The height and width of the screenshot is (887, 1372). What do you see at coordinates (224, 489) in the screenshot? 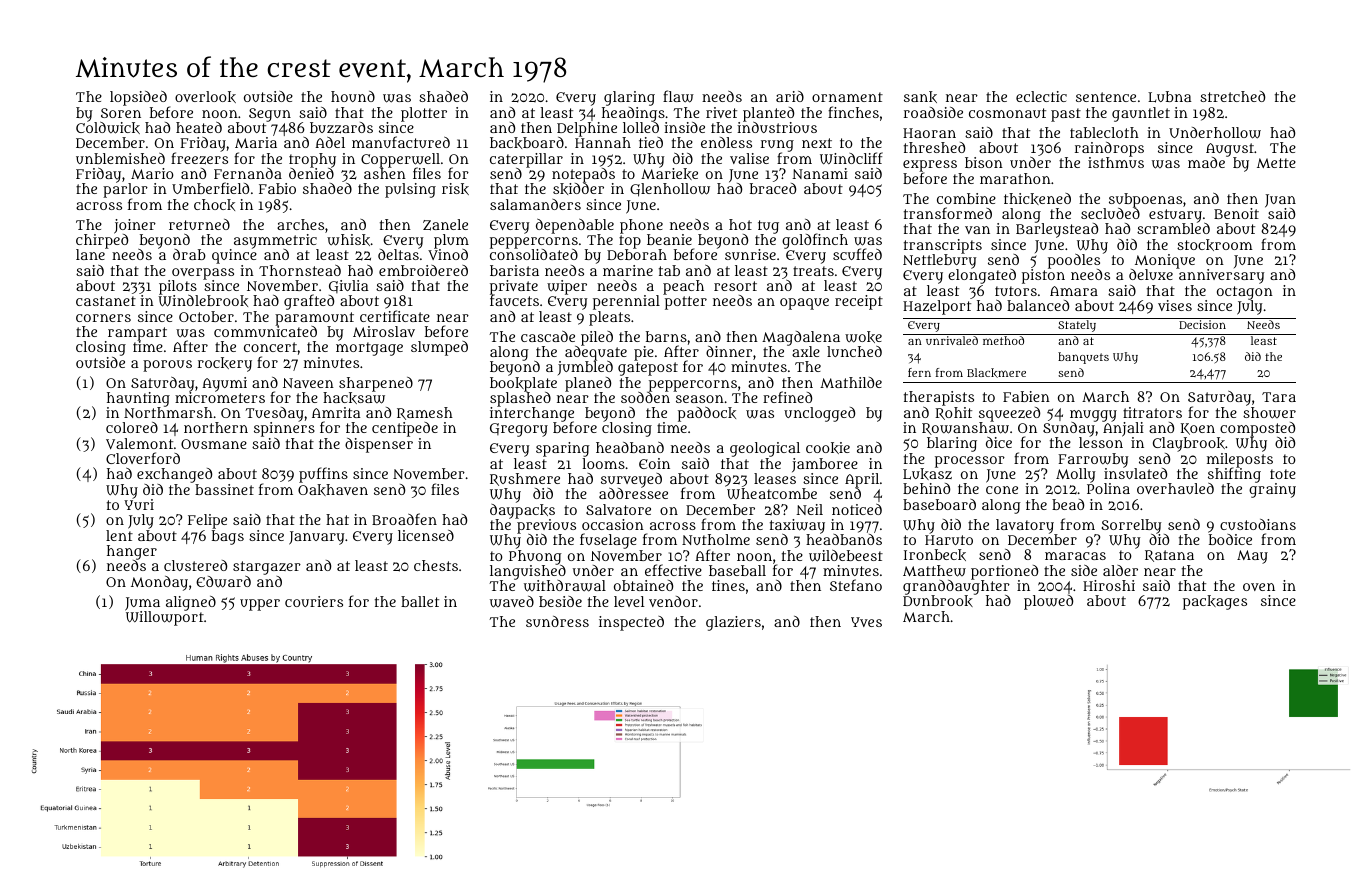
I see `bassinet` at bounding box center [224, 489].
